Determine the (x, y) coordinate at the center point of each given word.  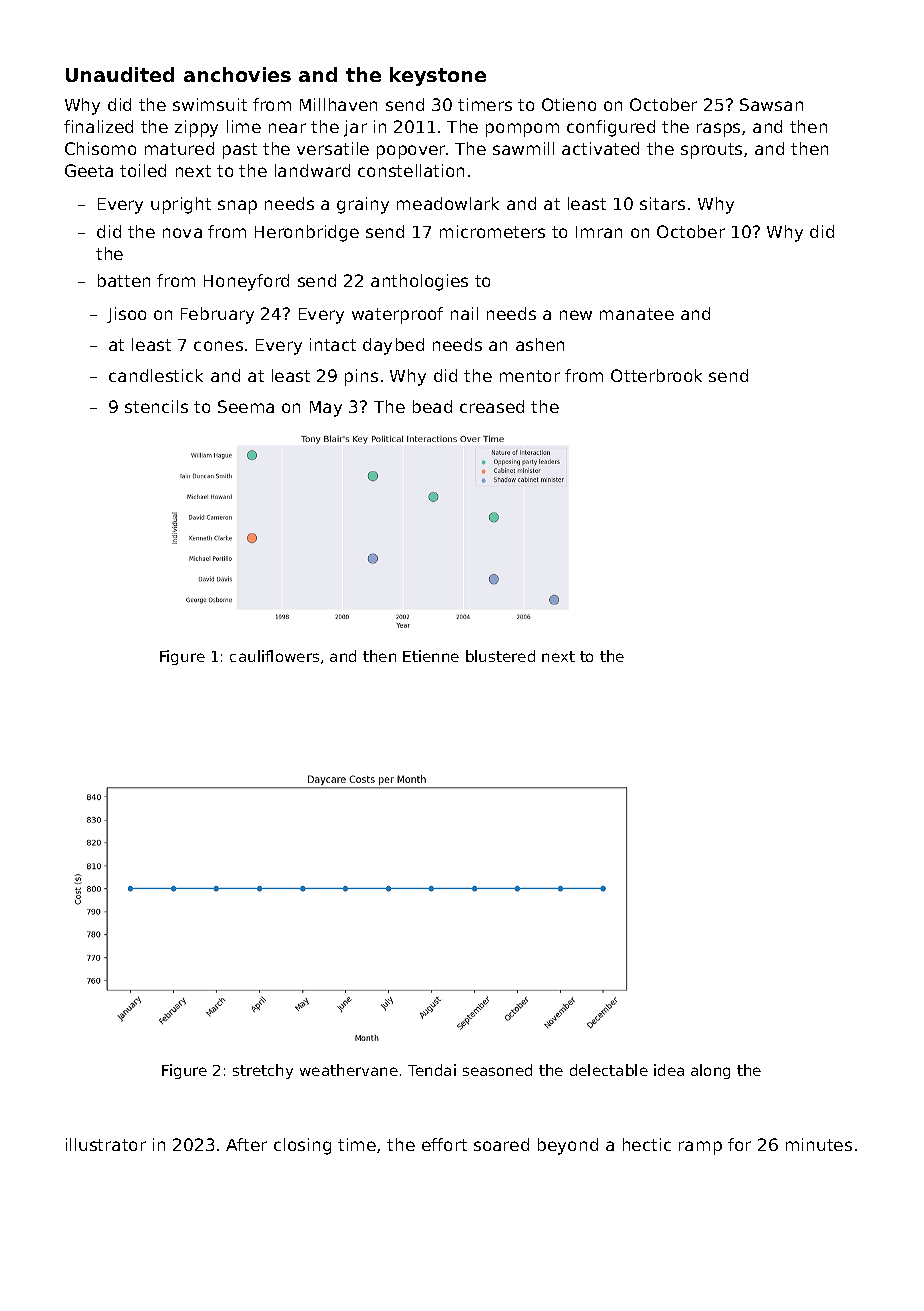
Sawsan (771, 104)
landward (312, 170)
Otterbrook (656, 375)
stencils (156, 406)
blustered (500, 656)
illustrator (106, 1144)
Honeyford (246, 282)
